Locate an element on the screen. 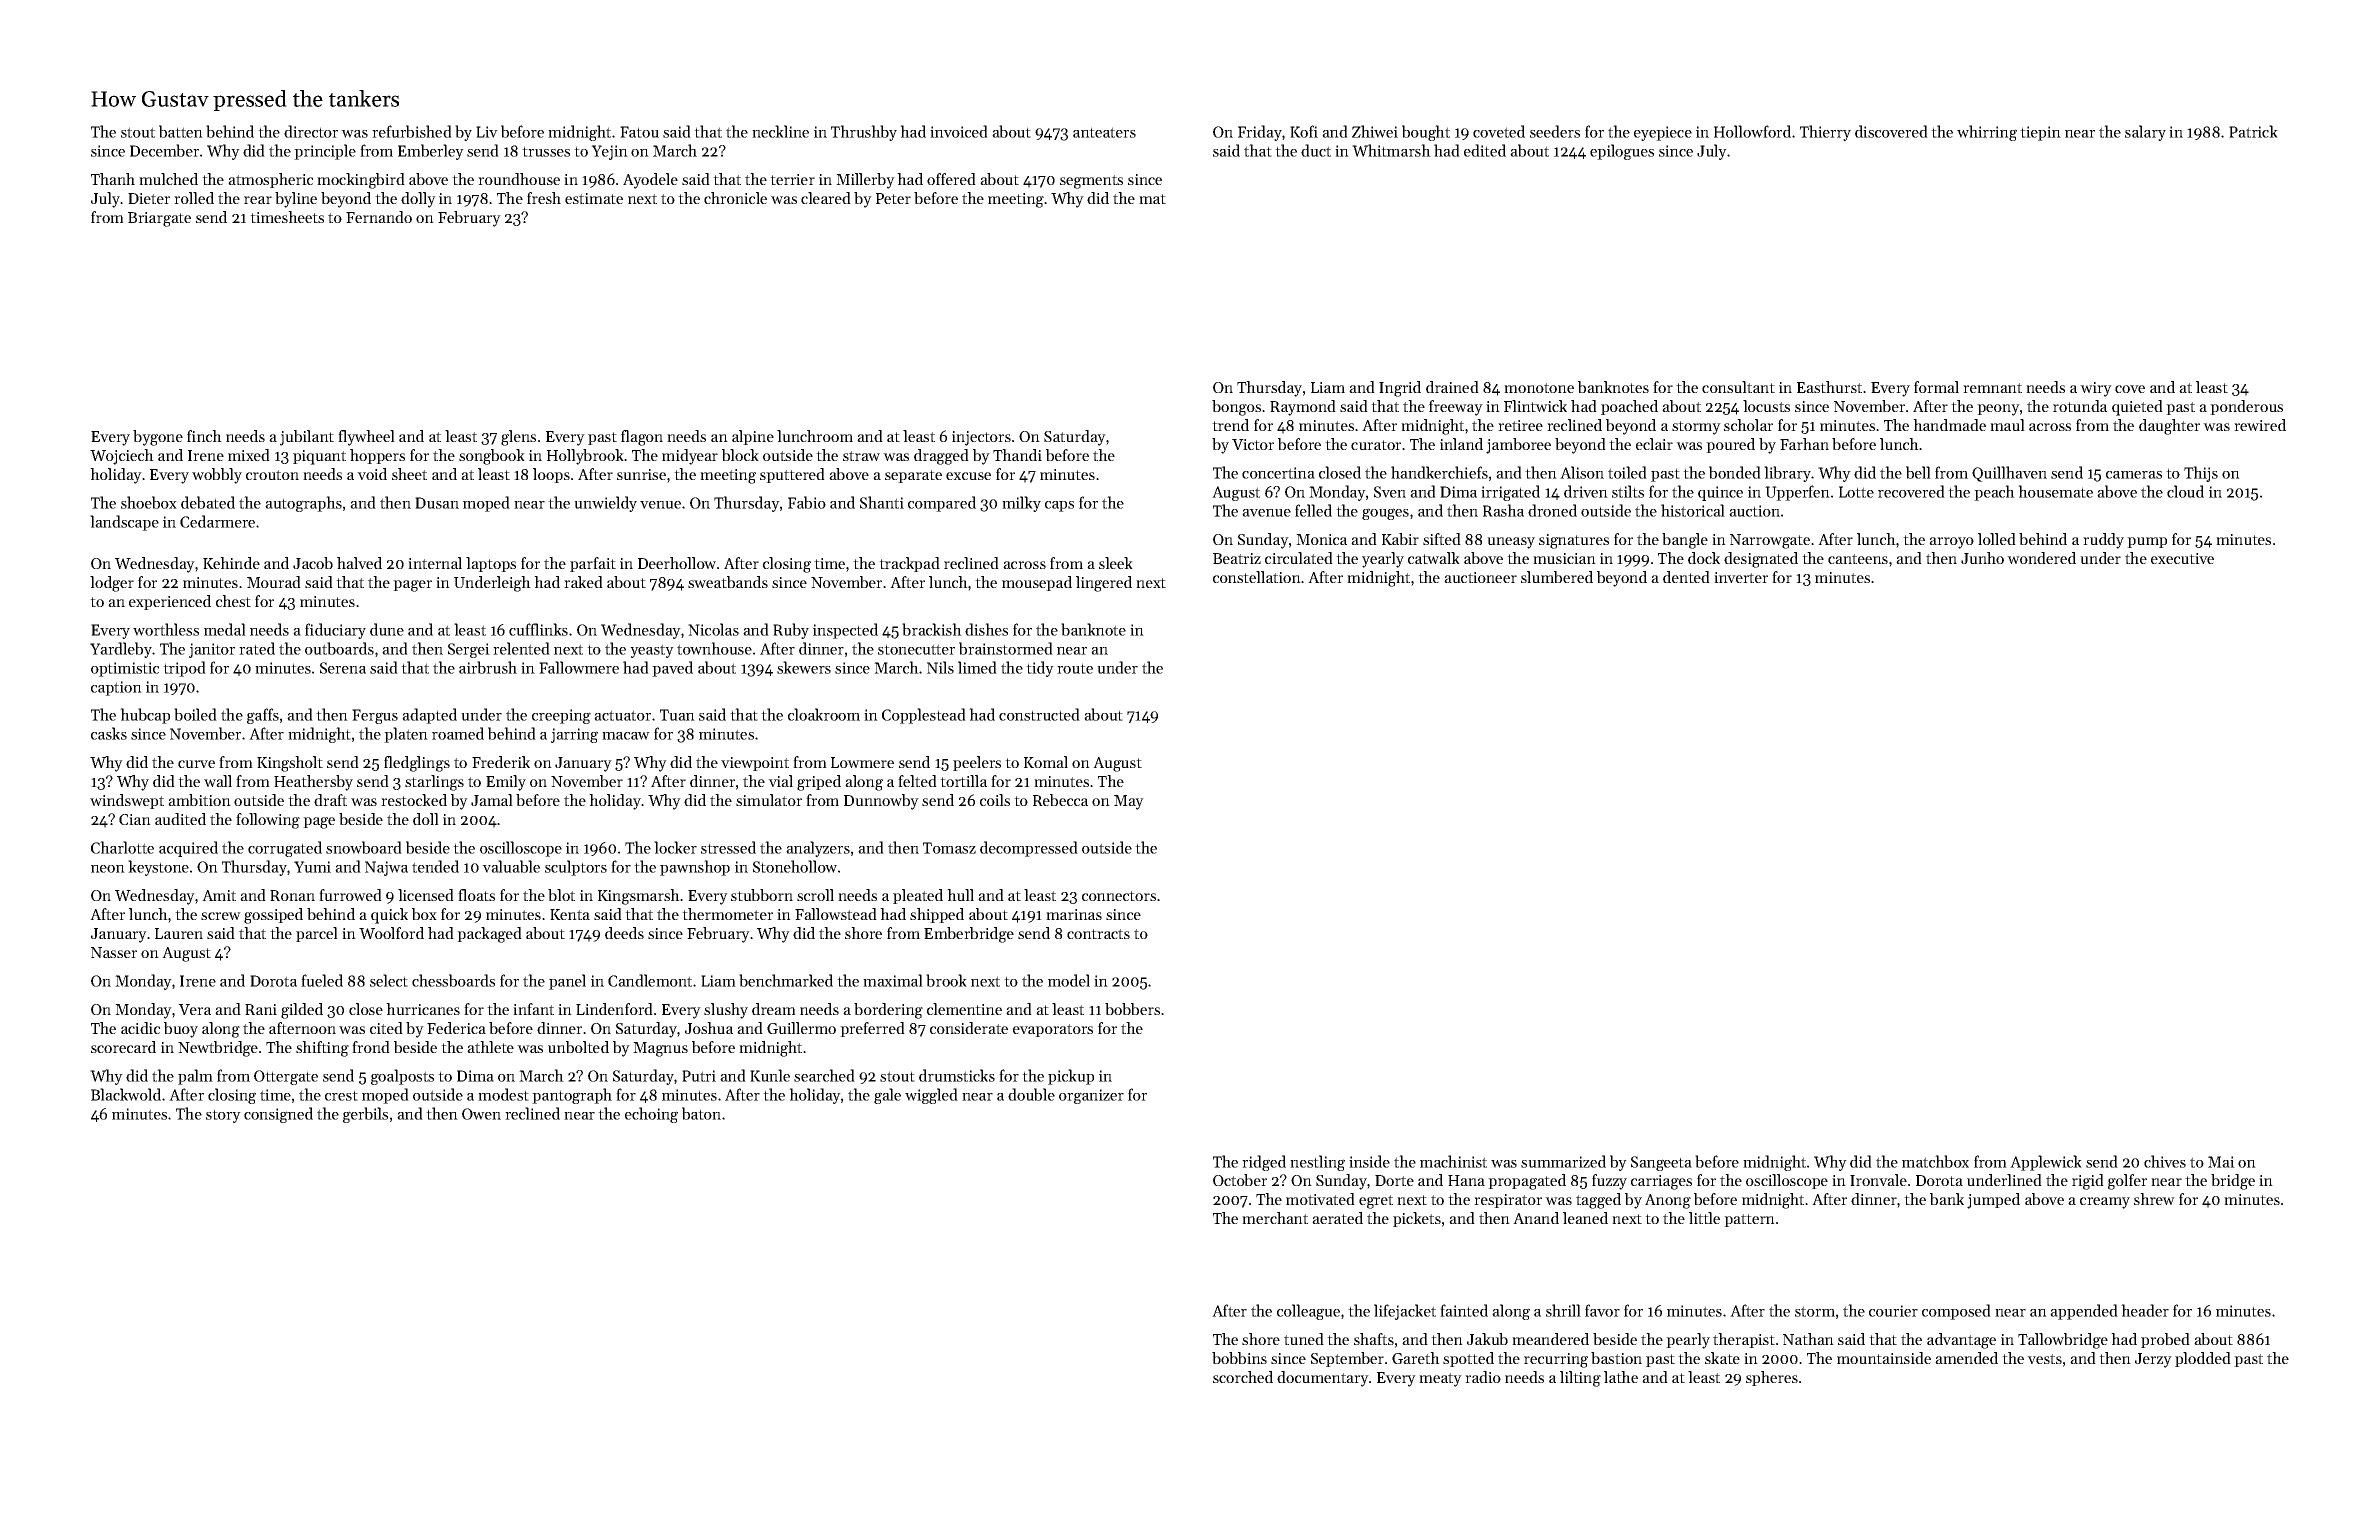 This screenshot has width=2380, height=1540. roundhouse is located at coordinates (519, 179).
